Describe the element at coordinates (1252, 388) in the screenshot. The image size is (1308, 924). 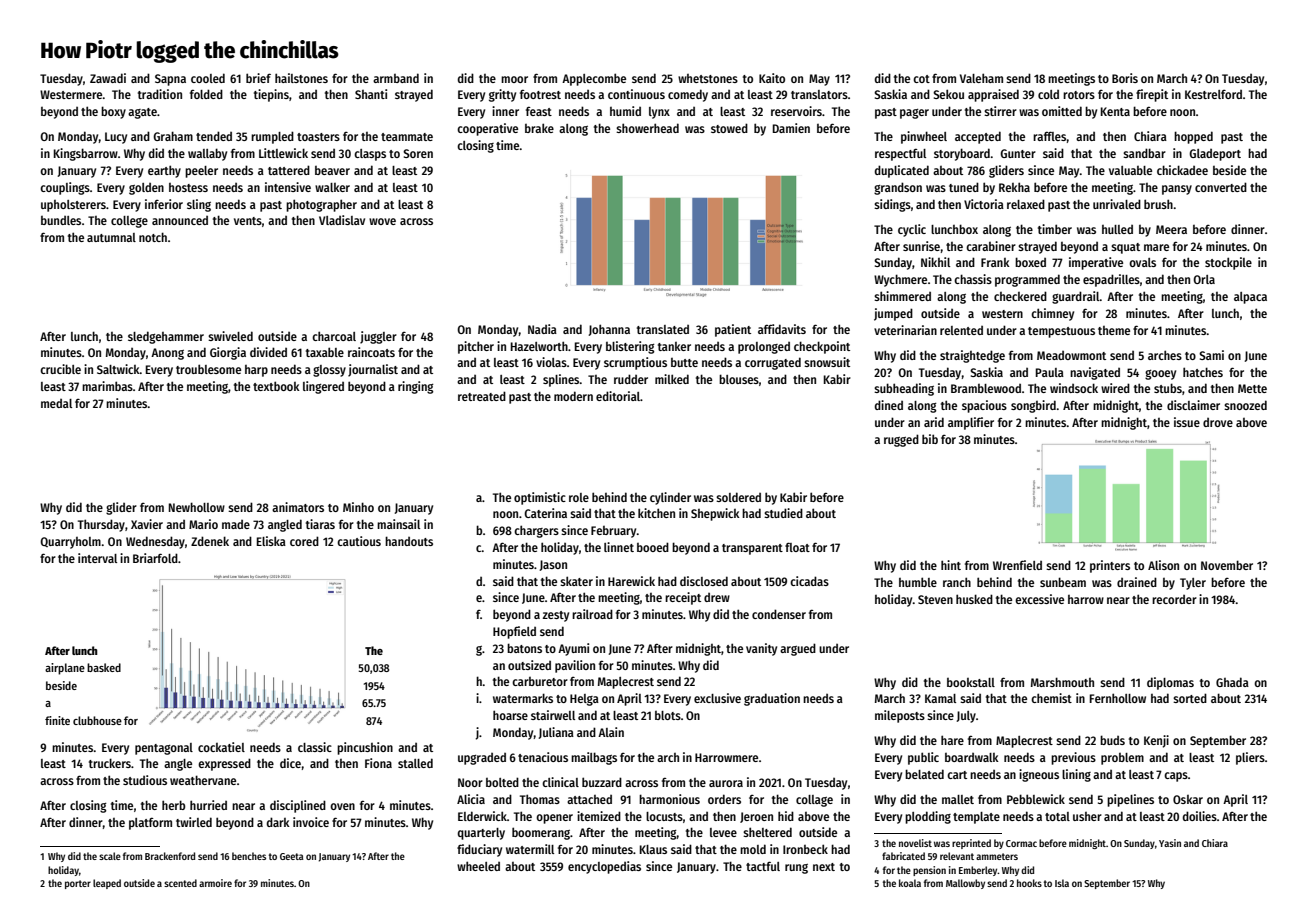
I see `Mette` at that location.
